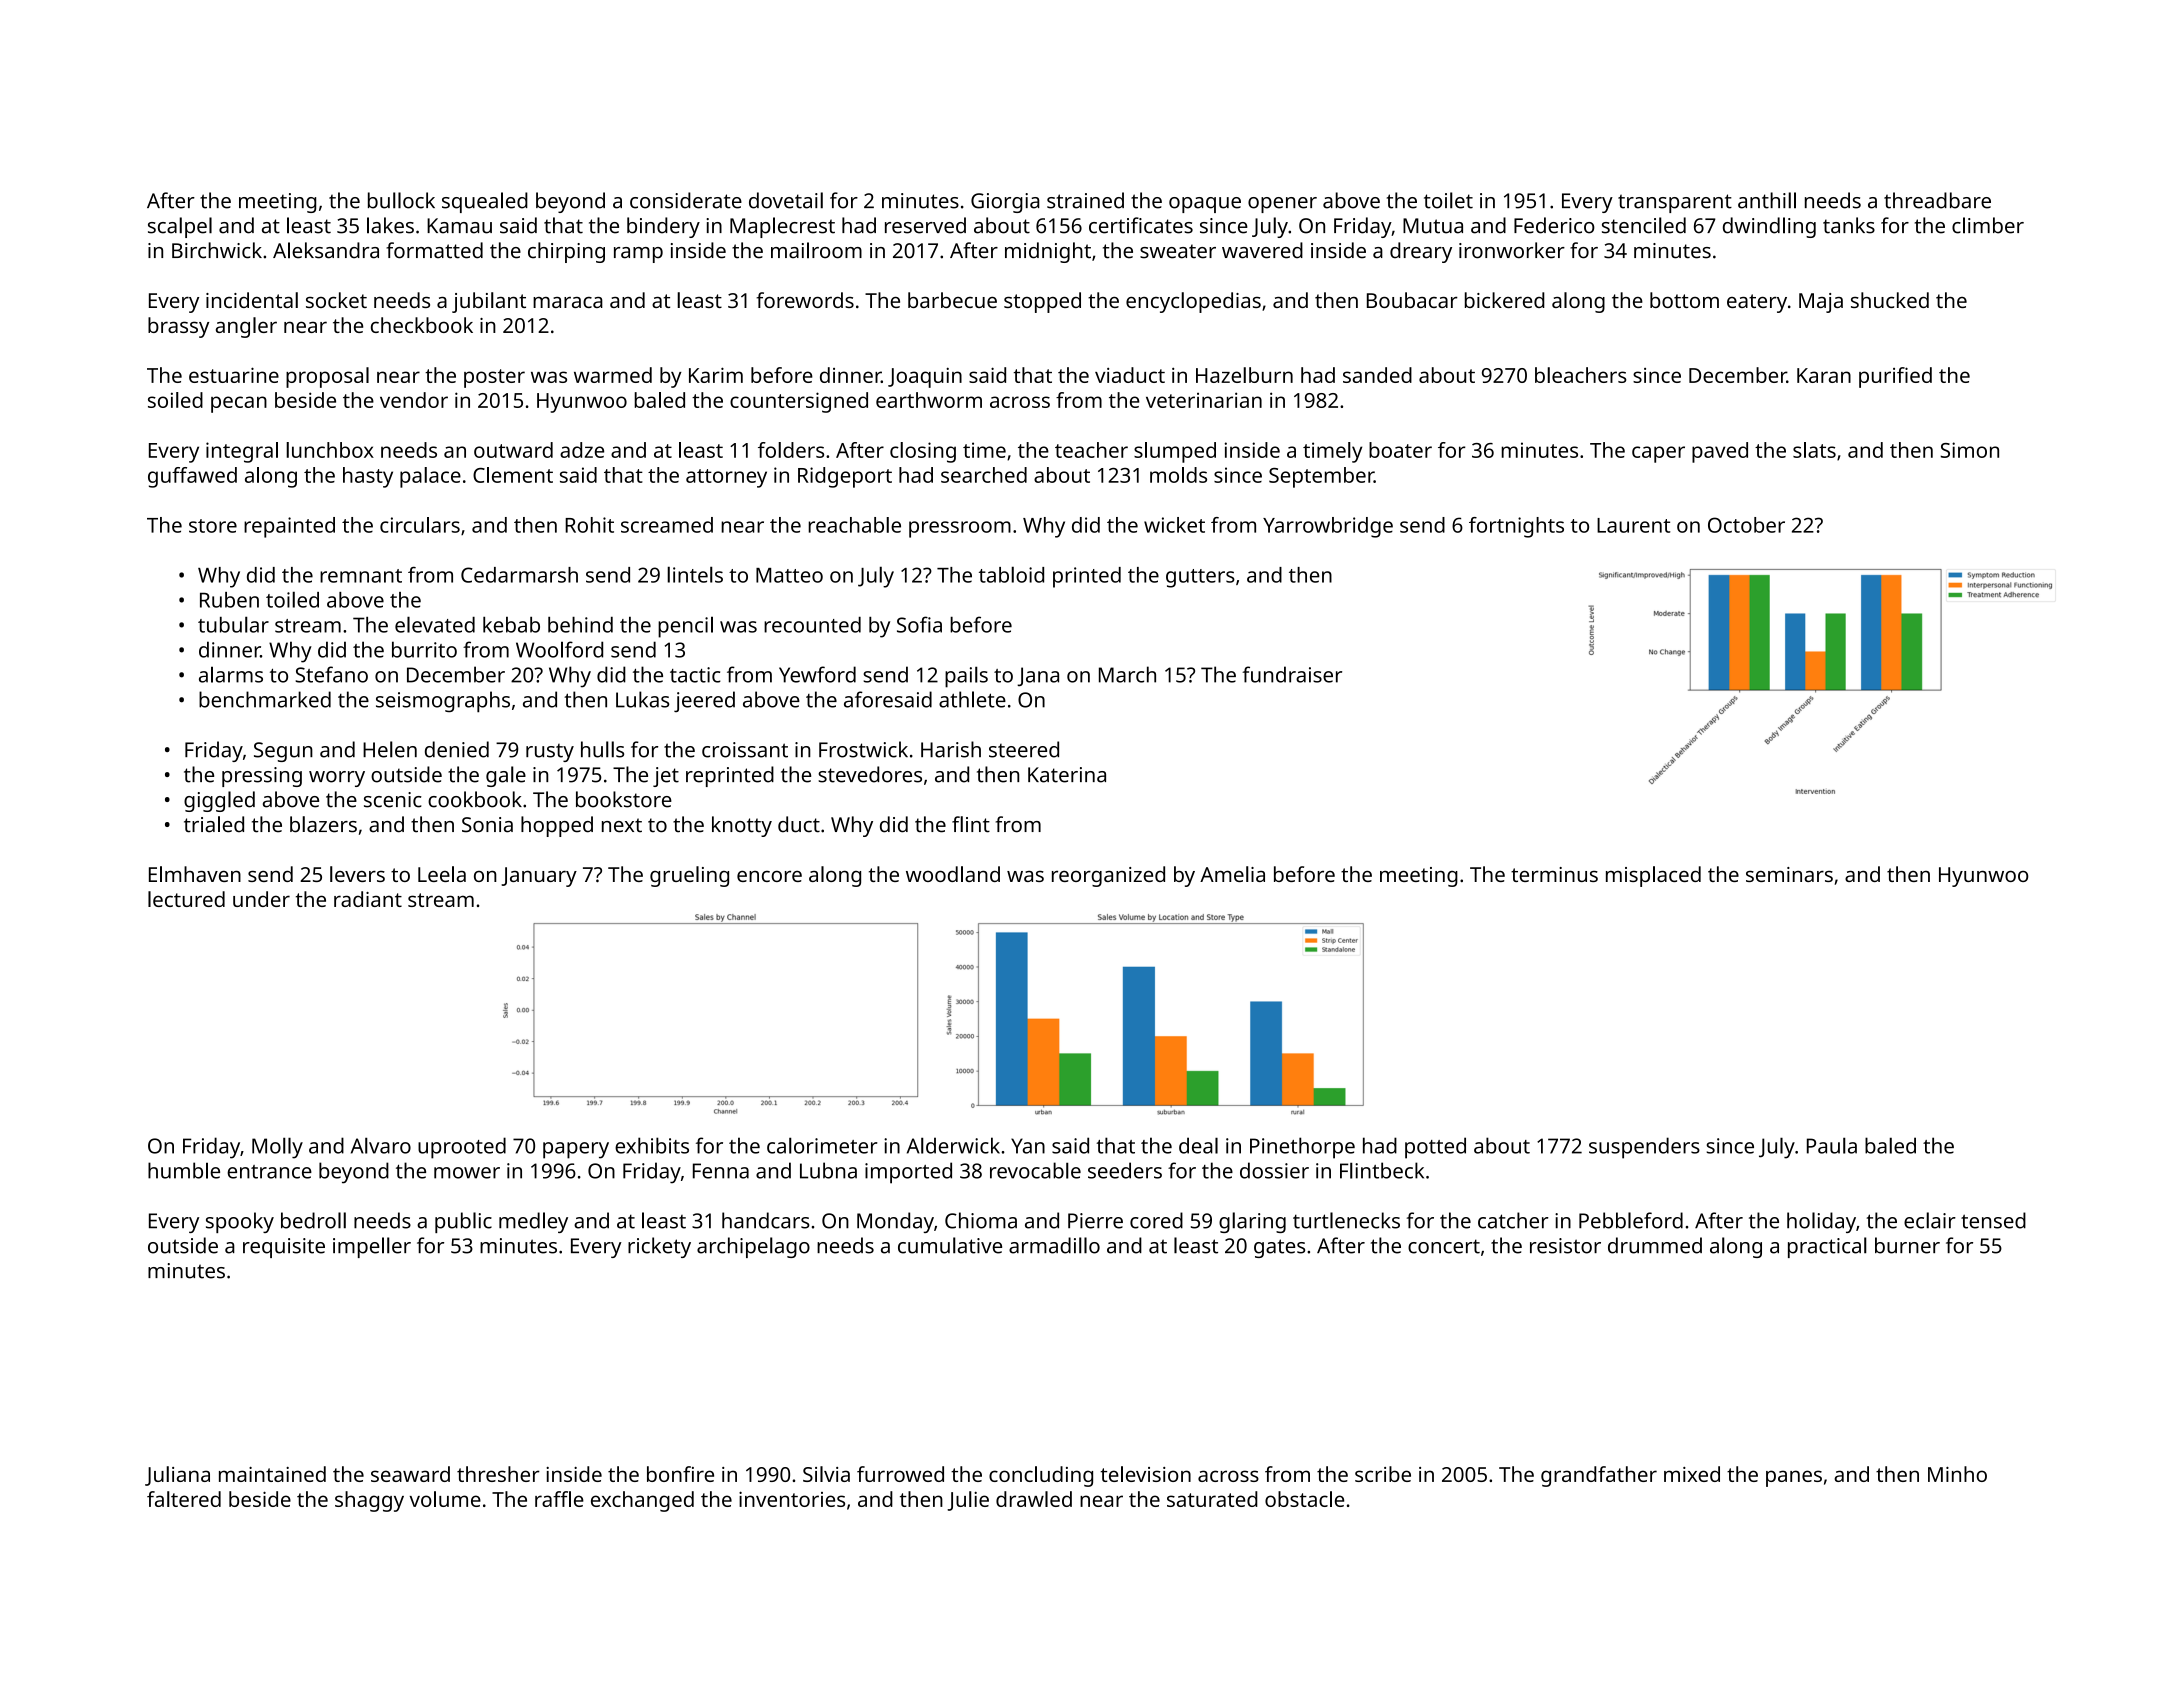 The height and width of the image is (1683, 2178). Describe the element at coordinates (1633, 525) in the image. I see `Laurent` at that location.
